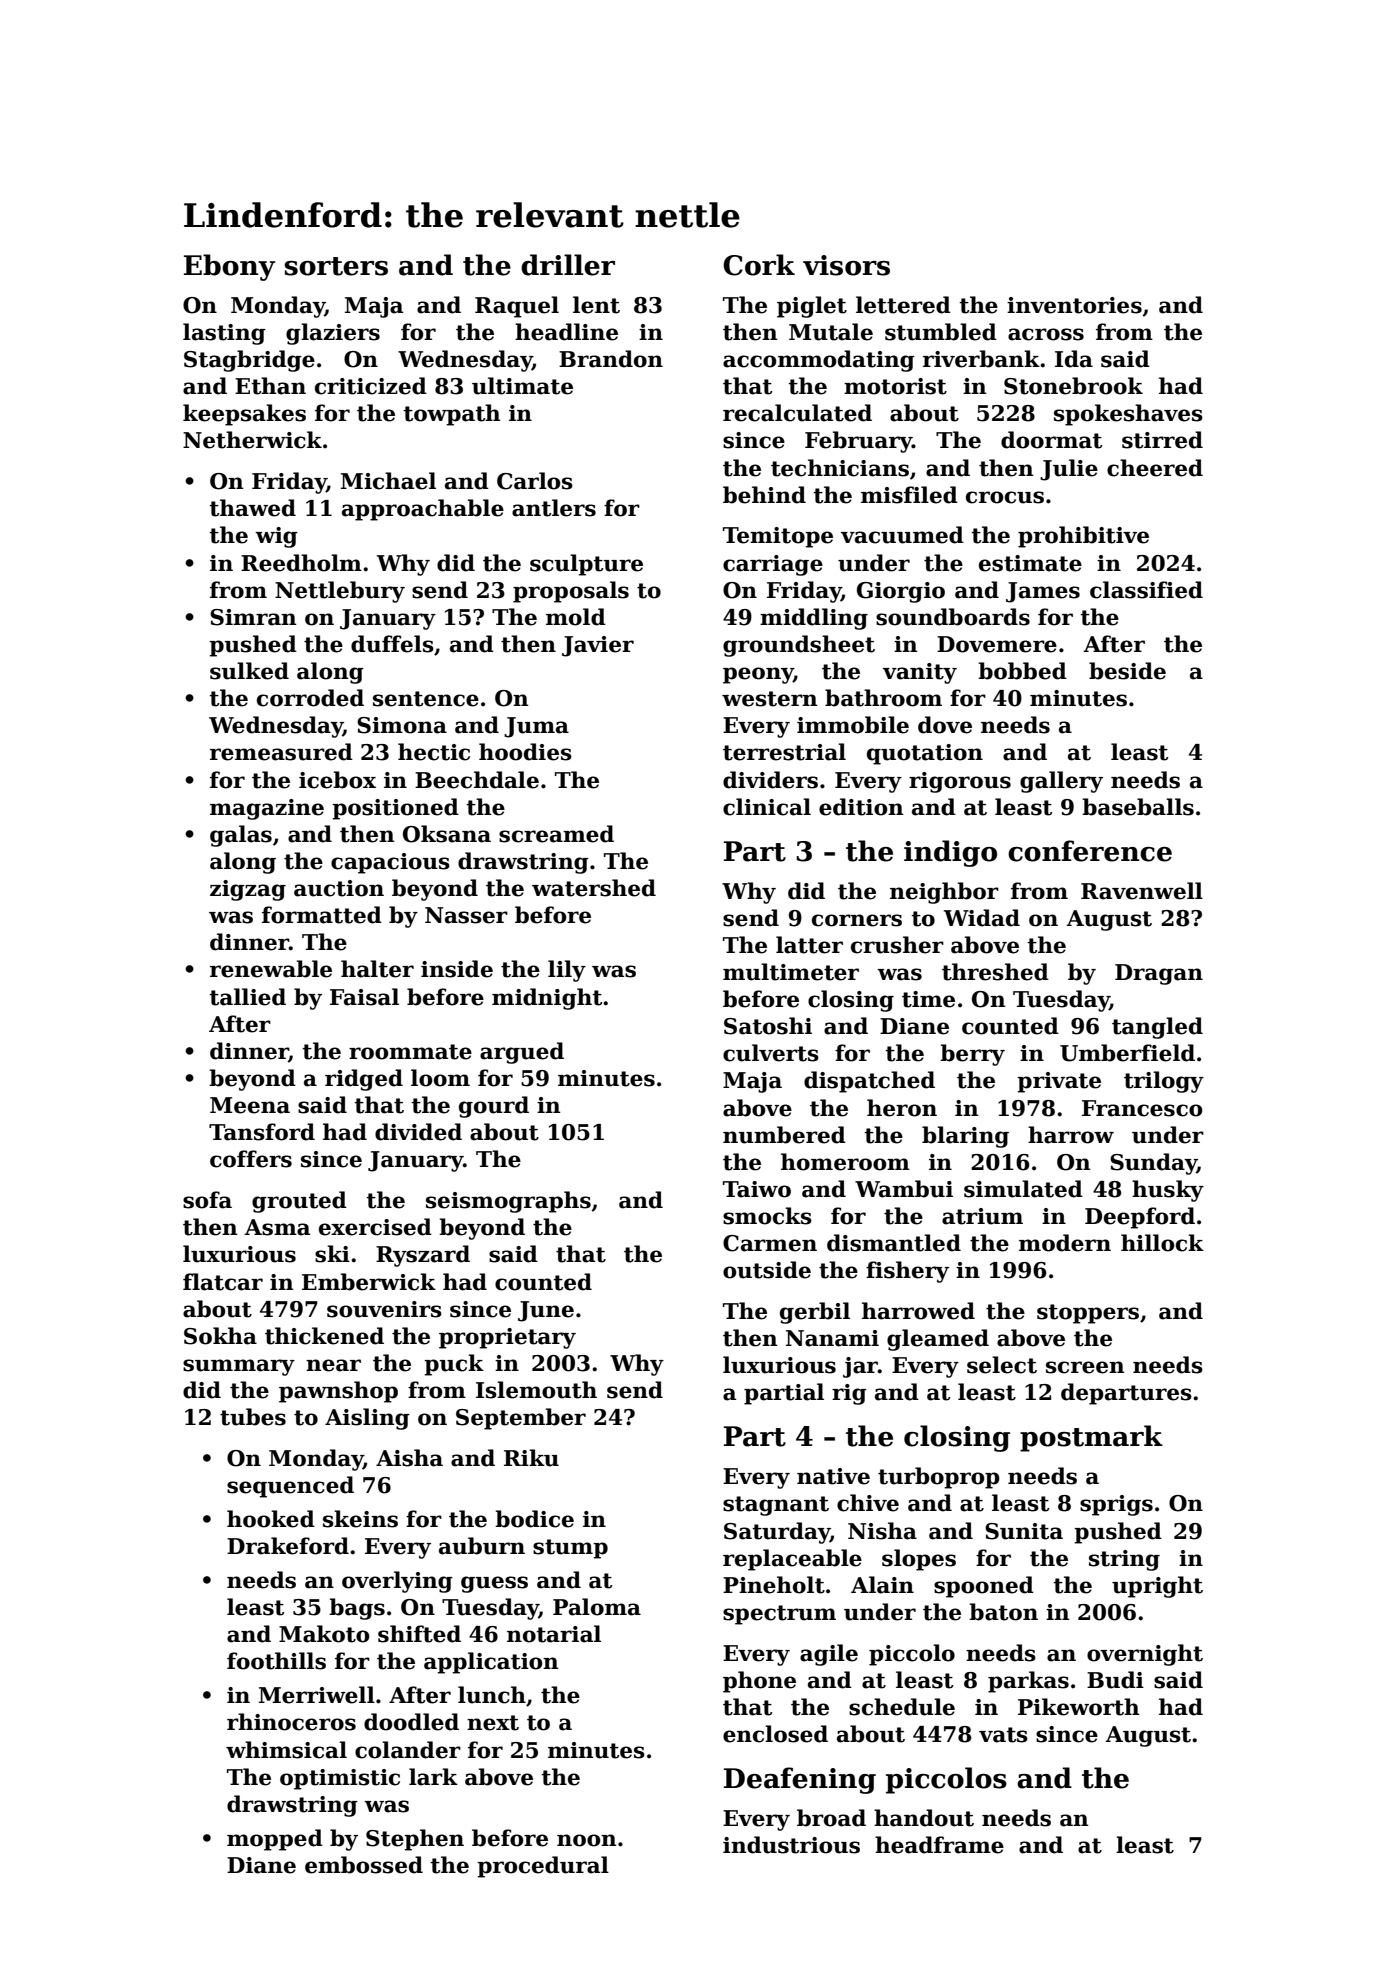 This document has width=1386, height=1969. I want to click on Temitope, so click(778, 537).
